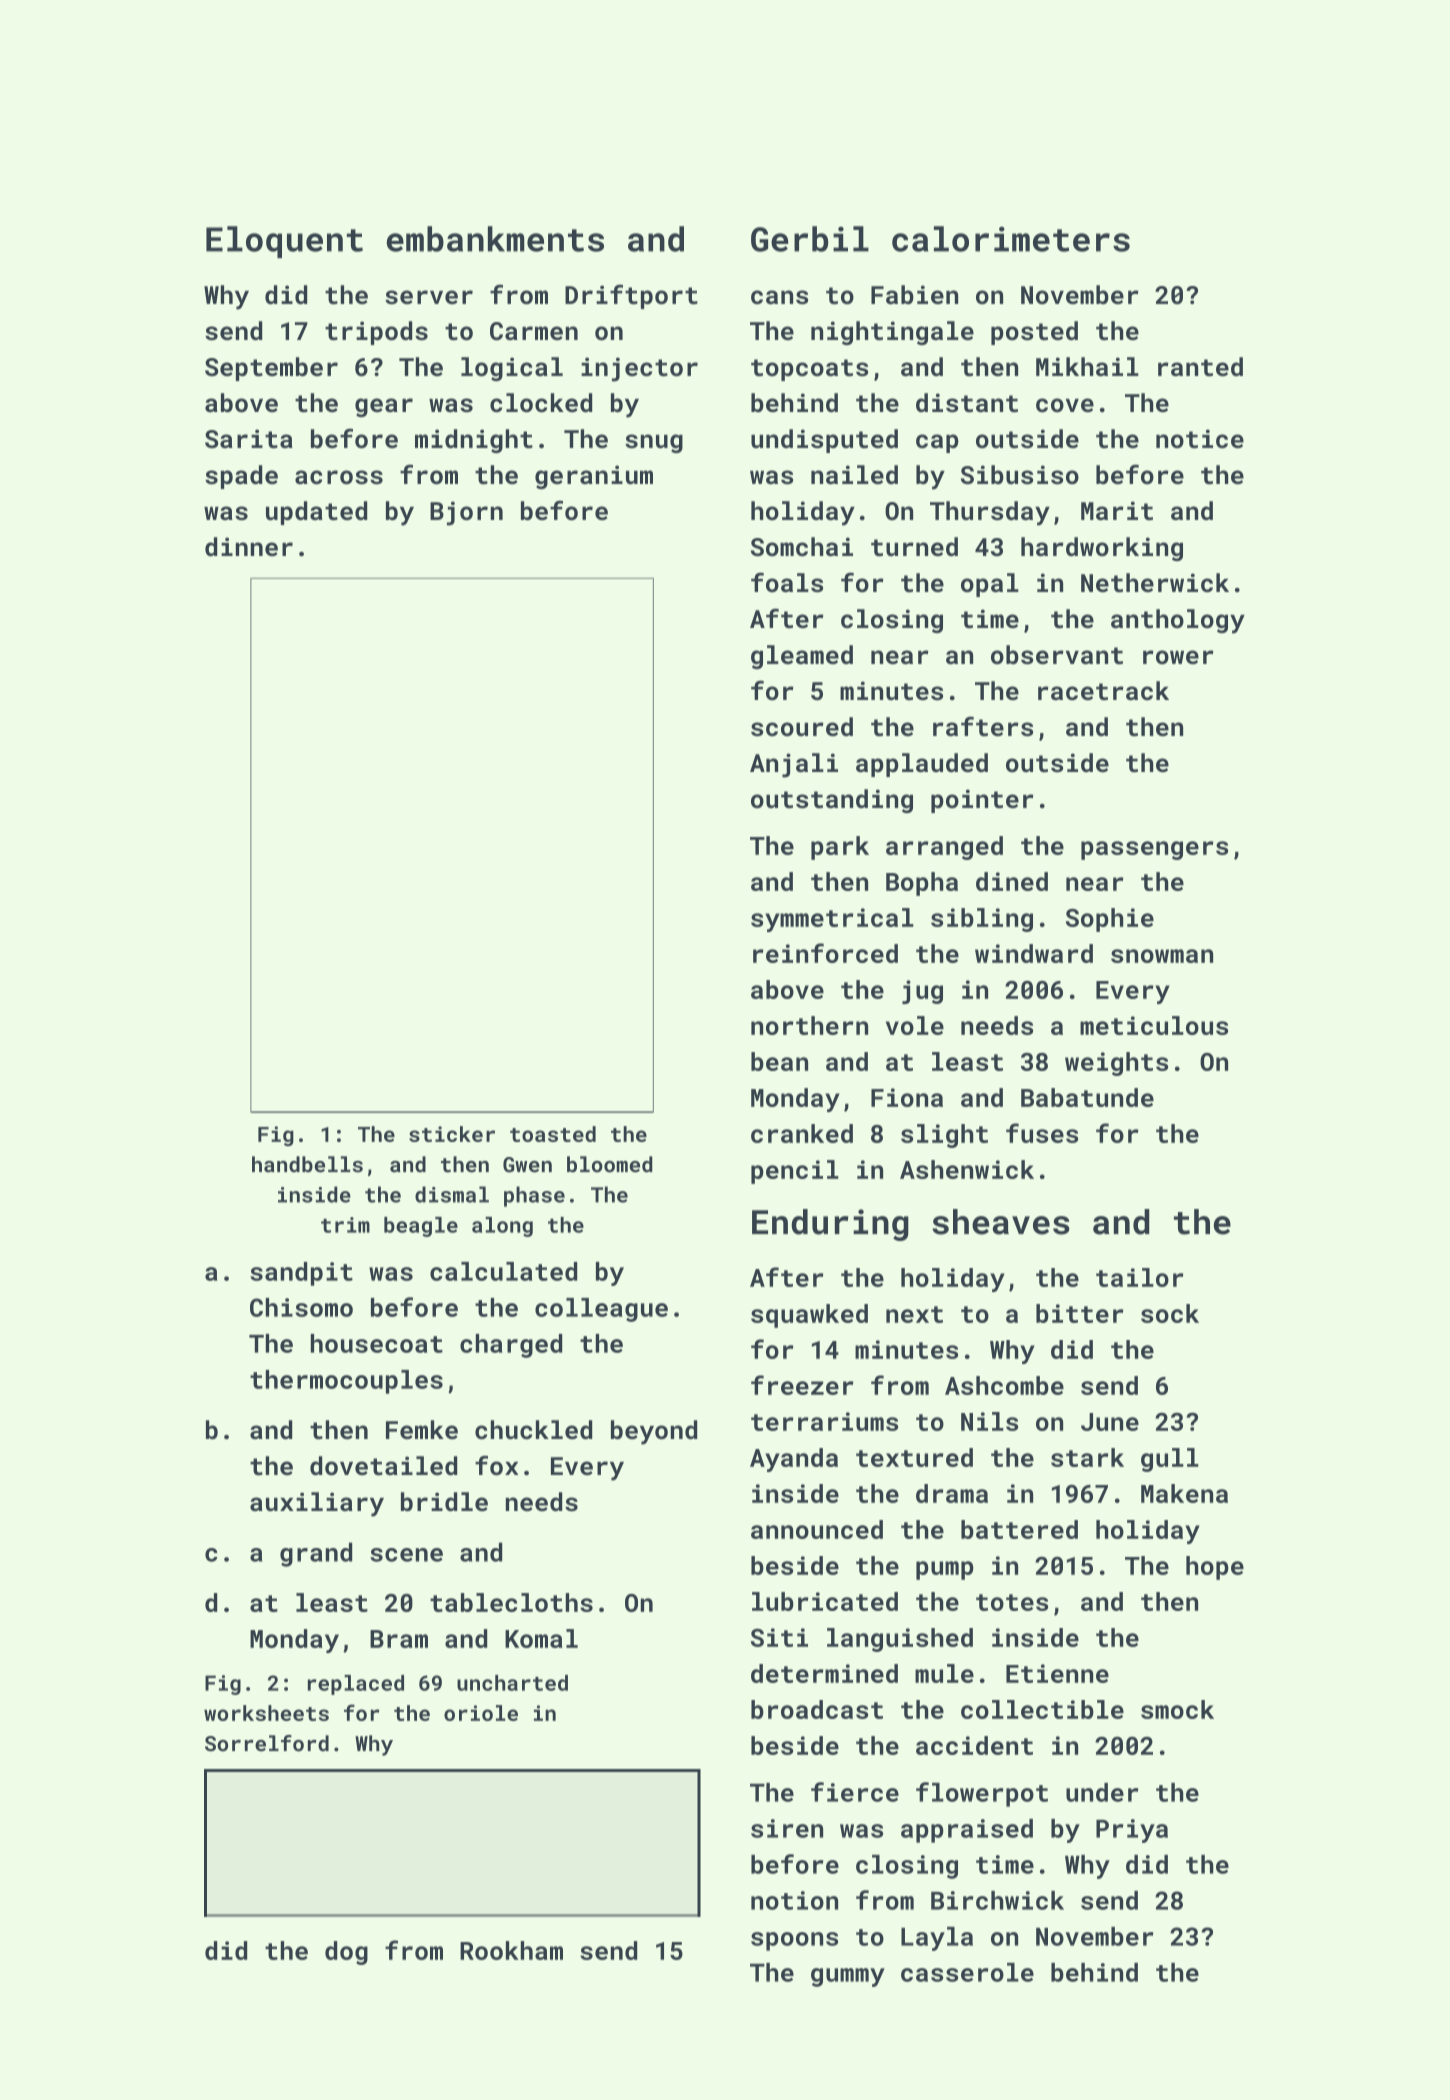  What do you see at coordinates (284, 242) in the image?
I see `Eloquent` at bounding box center [284, 242].
